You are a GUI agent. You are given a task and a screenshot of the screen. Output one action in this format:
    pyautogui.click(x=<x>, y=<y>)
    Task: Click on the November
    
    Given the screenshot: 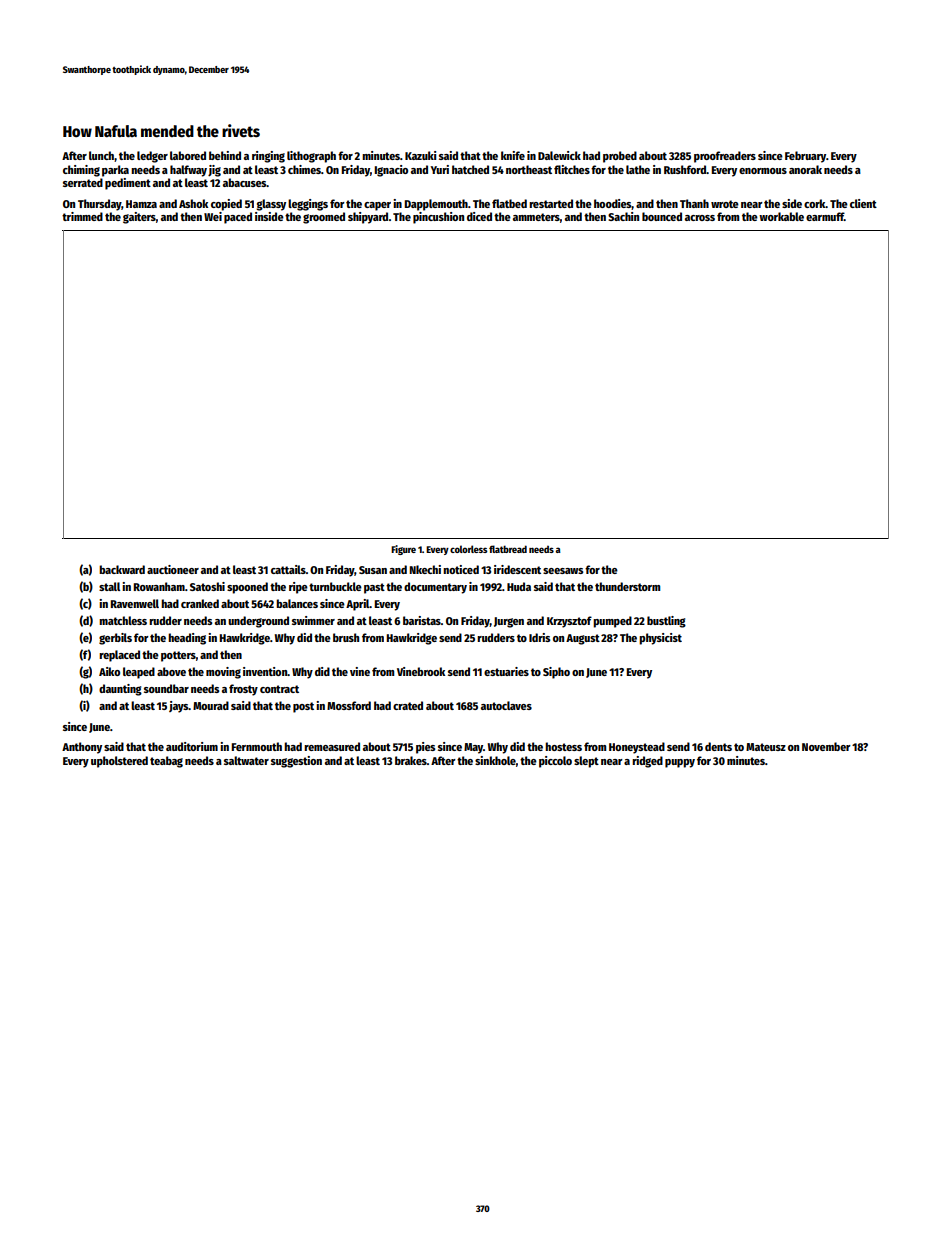 What is the action you would take?
    pyautogui.click(x=826, y=746)
